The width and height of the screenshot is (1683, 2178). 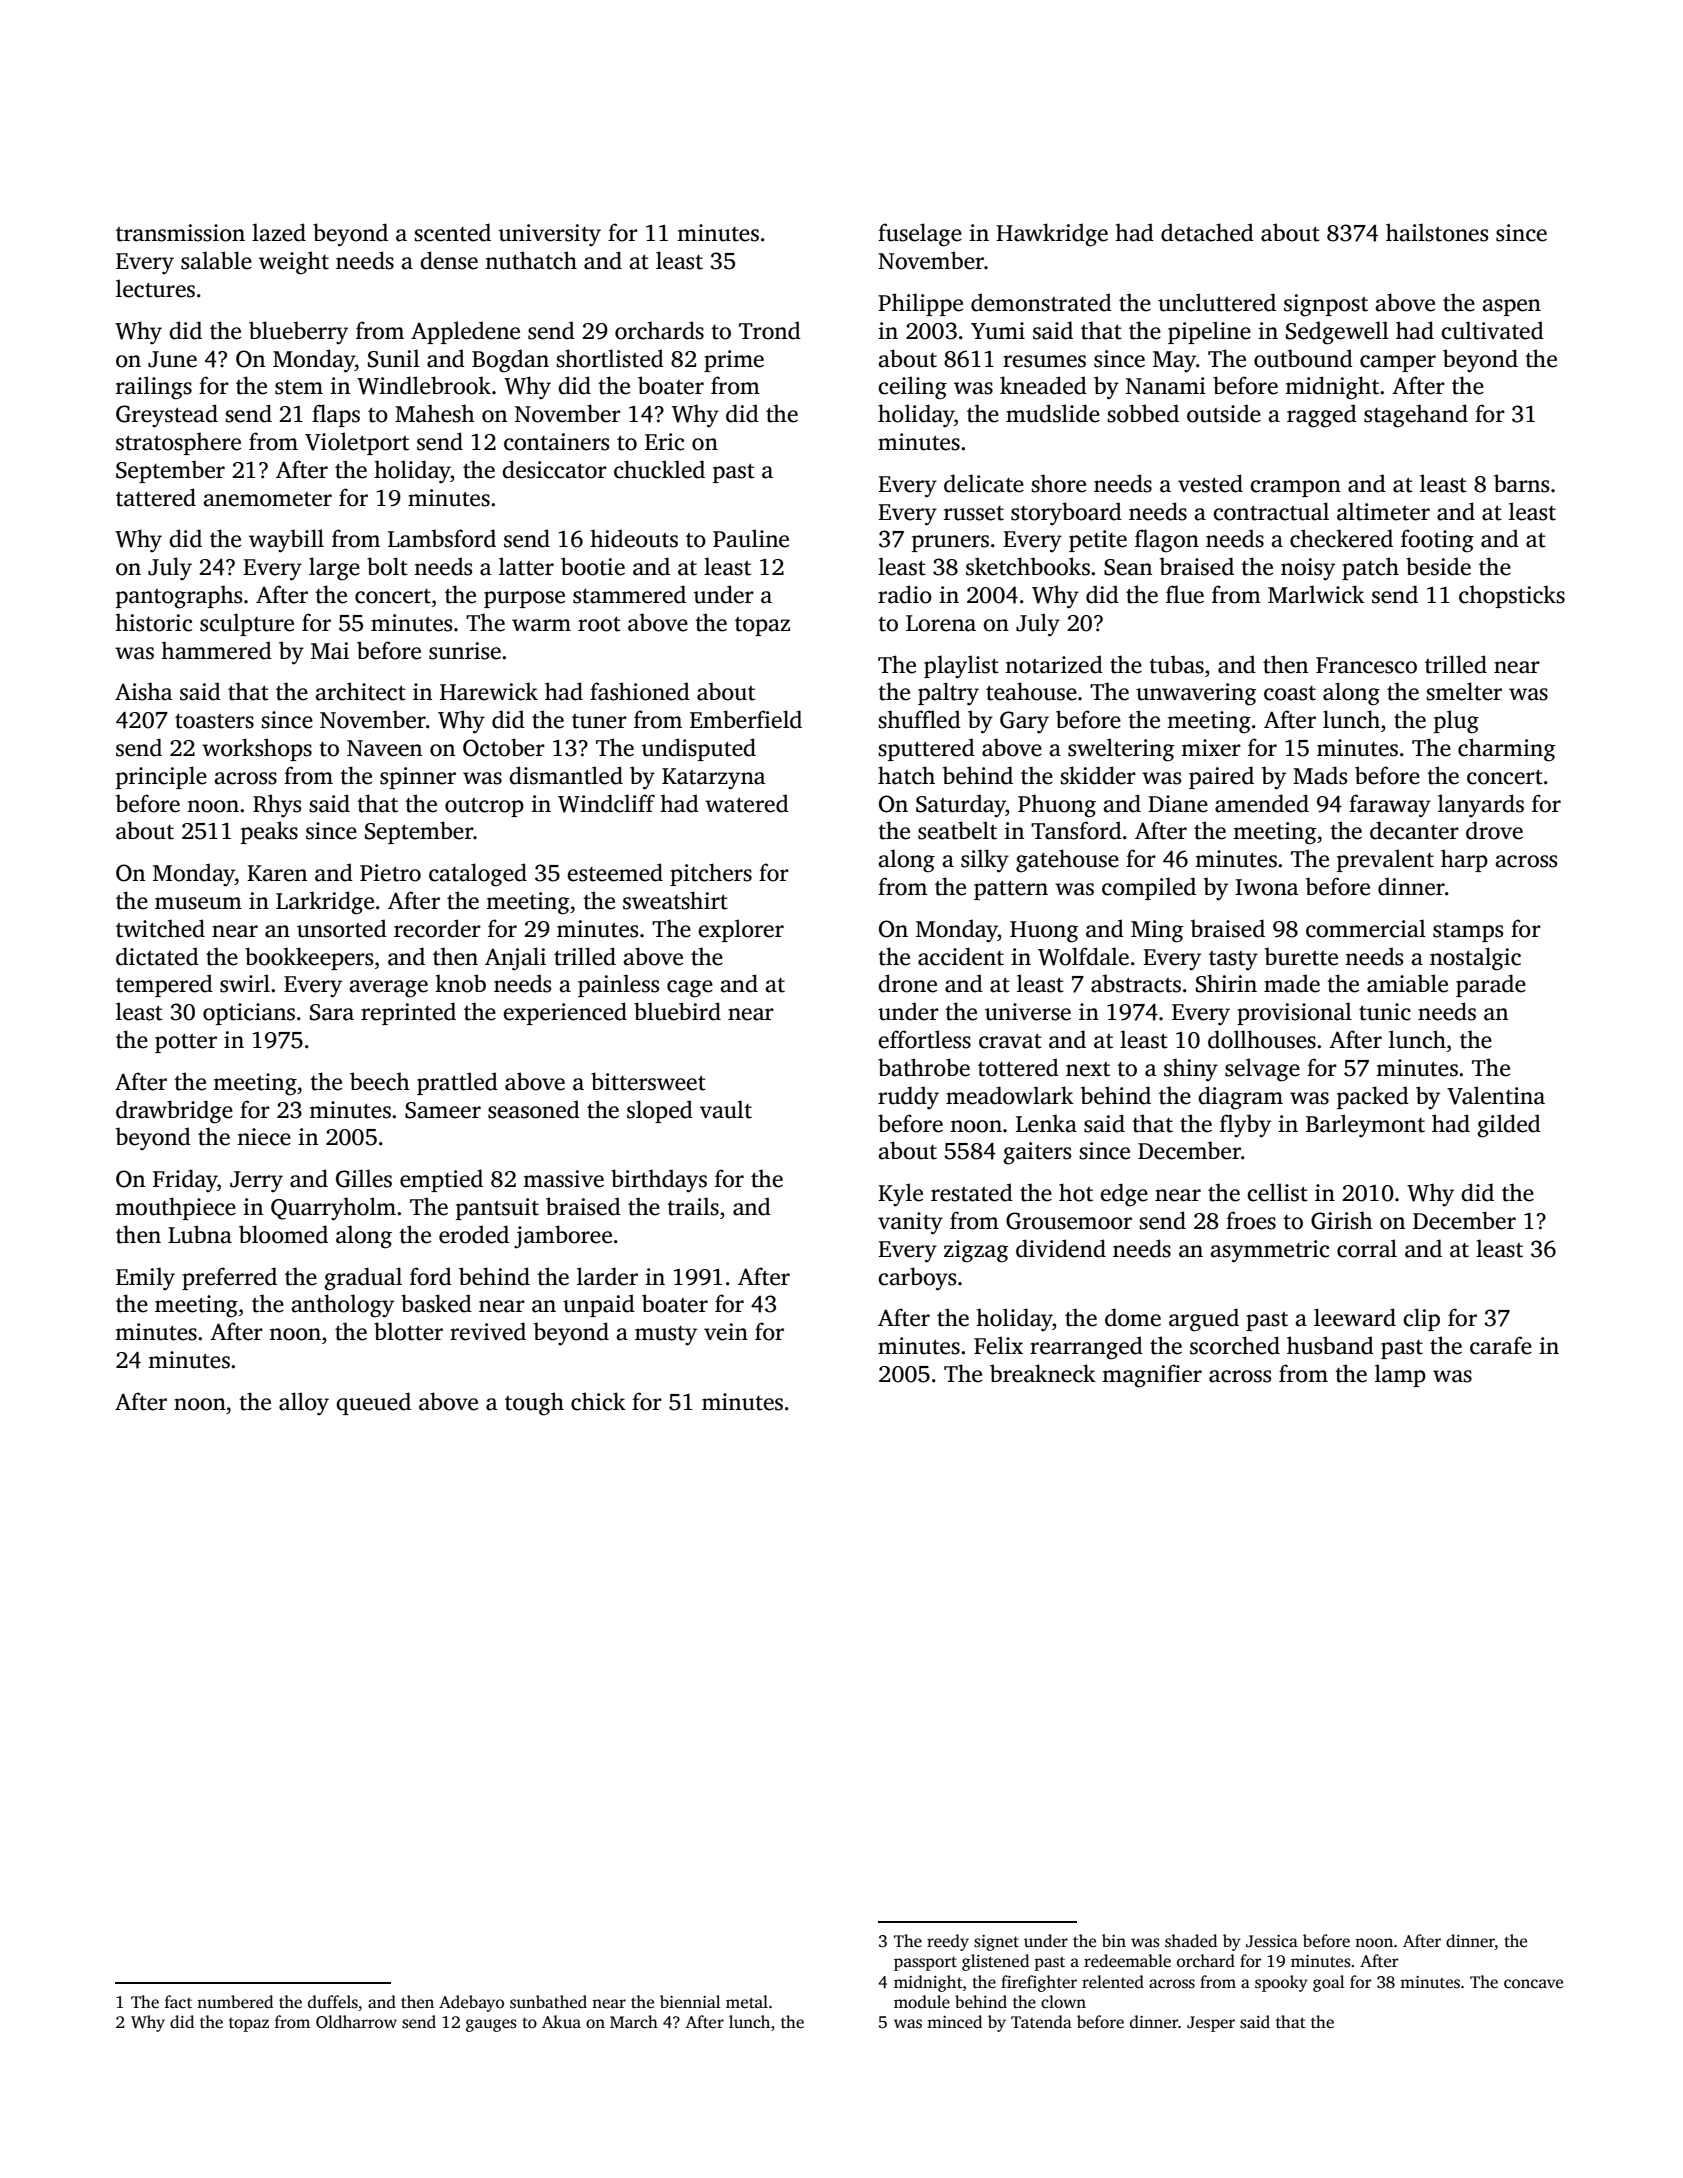 I want to click on lamp, so click(x=1400, y=1375).
